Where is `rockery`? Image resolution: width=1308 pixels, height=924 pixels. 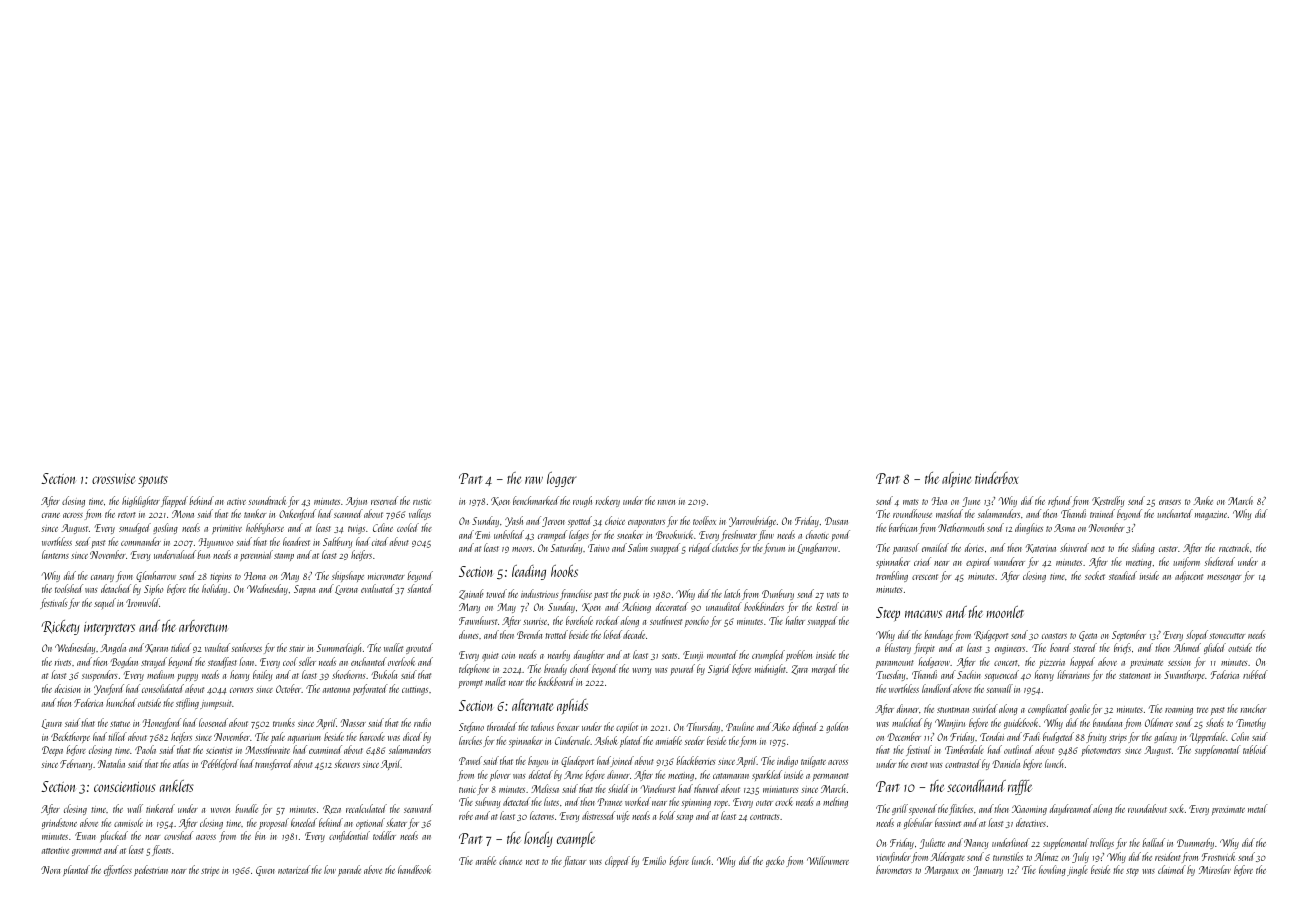 rockery is located at coordinates (608, 501).
